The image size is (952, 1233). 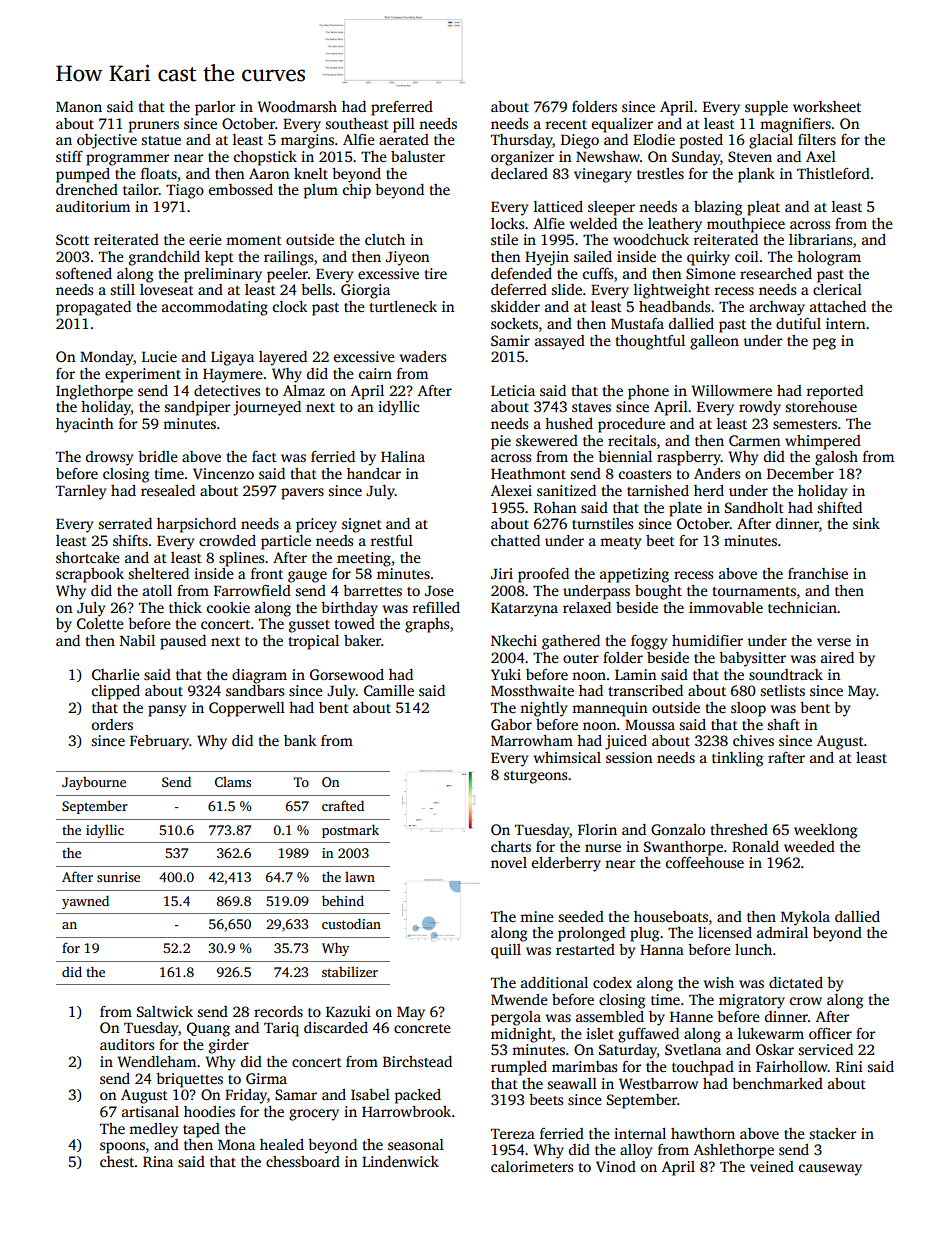 I want to click on worksheet, so click(x=827, y=106).
